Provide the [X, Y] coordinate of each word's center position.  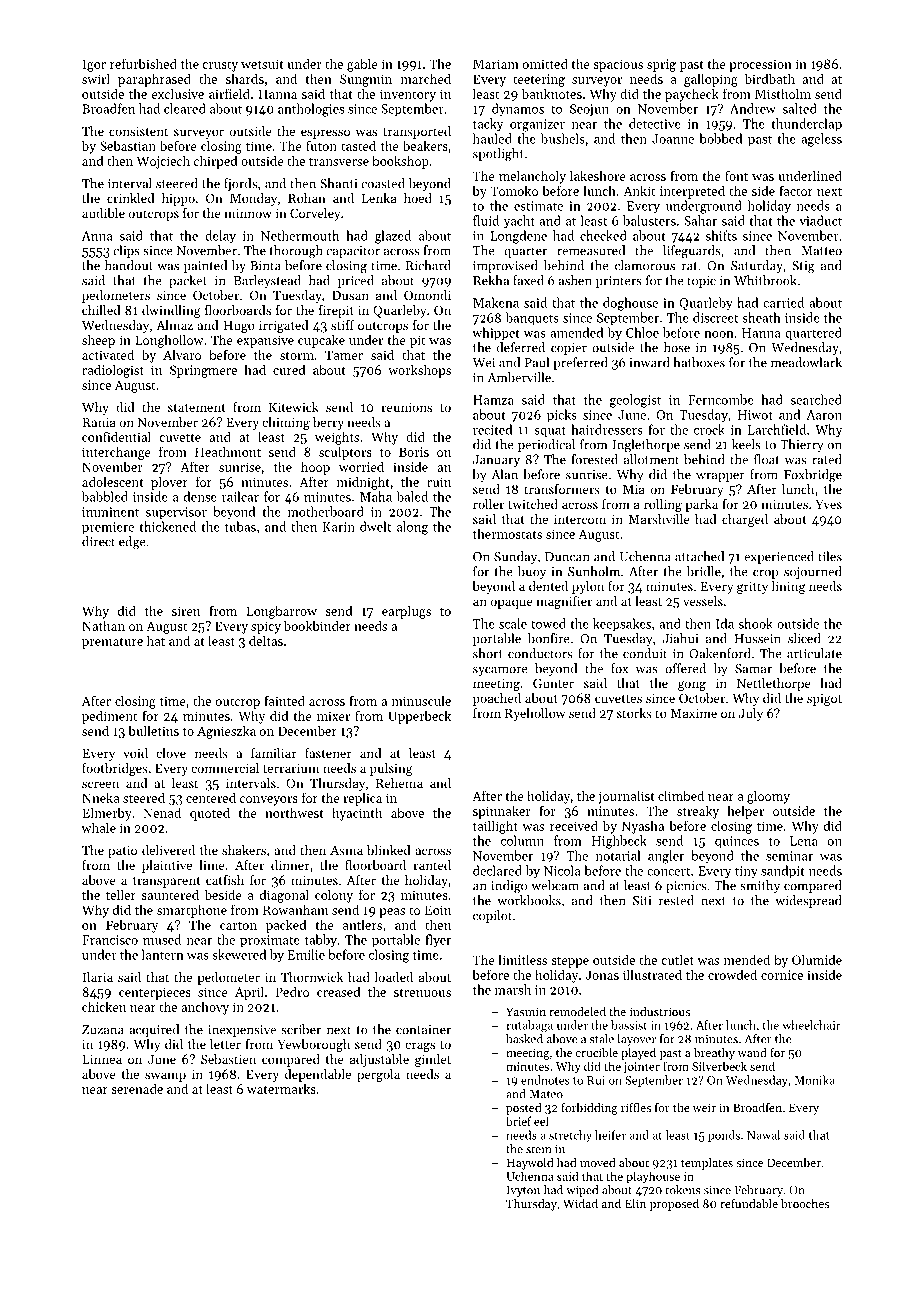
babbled [105, 496]
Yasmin [526, 1011]
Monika [815, 1080]
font [736, 175]
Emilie [306, 954]
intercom [580, 519]
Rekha [491, 280]
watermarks [281, 1088]
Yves [828, 504]
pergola [378, 1075]
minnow [248, 213]
